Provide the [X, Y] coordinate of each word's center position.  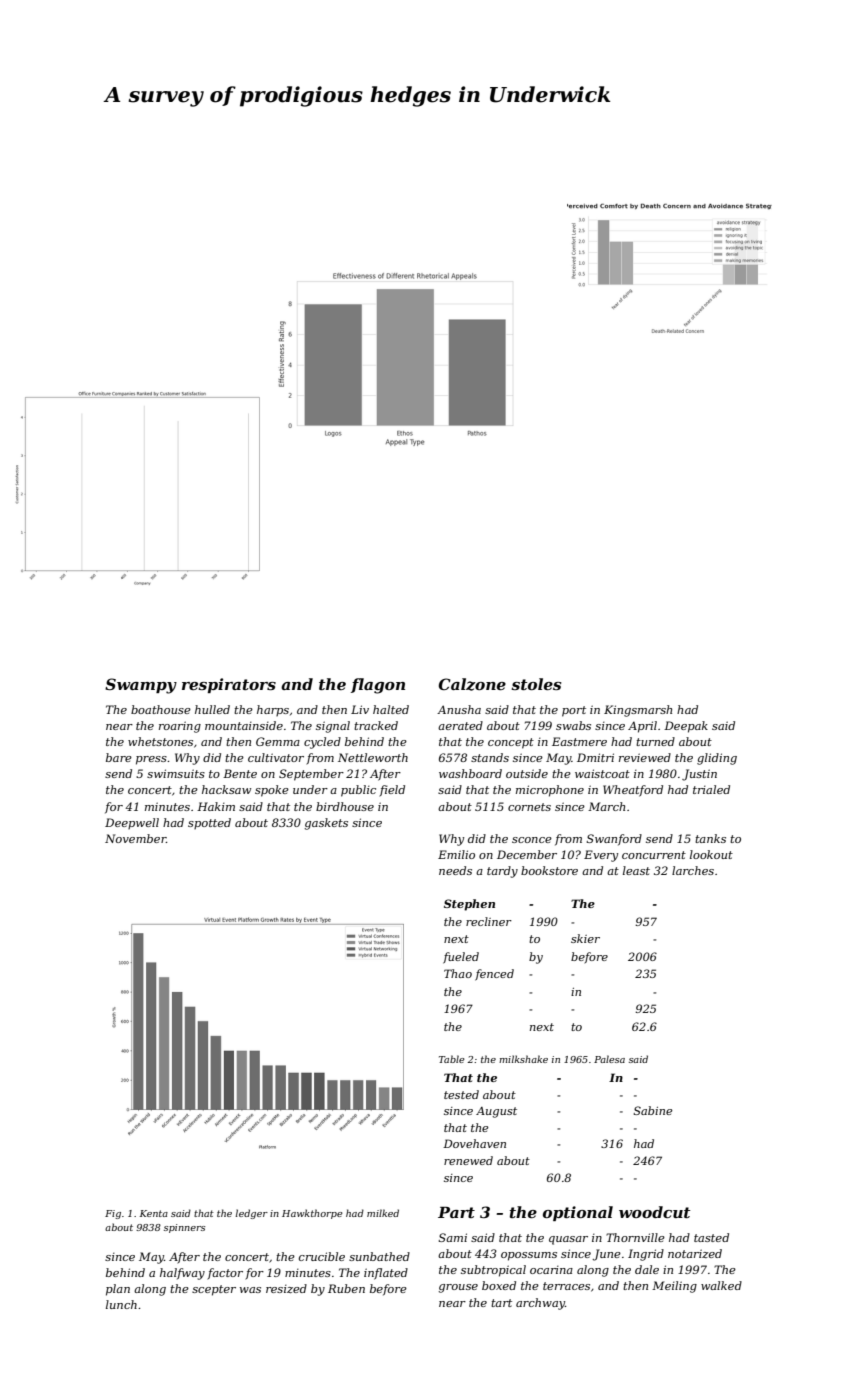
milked [383, 1213]
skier [585, 938]
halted [391, 709]
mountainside [244, 725]
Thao [458, 973]
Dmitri [595, 757]
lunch [121, 1304]
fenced [494, 975]
